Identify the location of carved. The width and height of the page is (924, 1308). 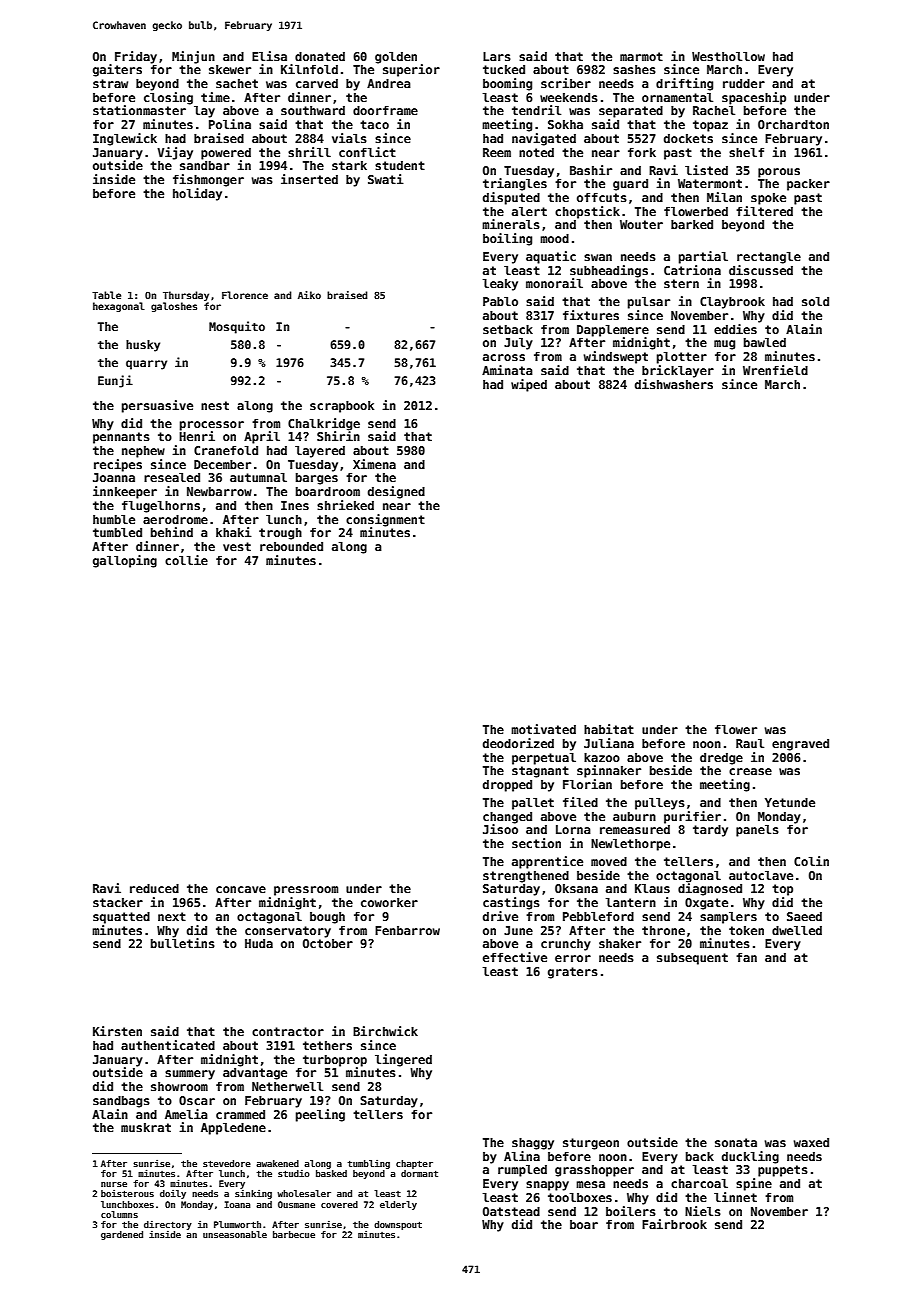
(317, 83).
